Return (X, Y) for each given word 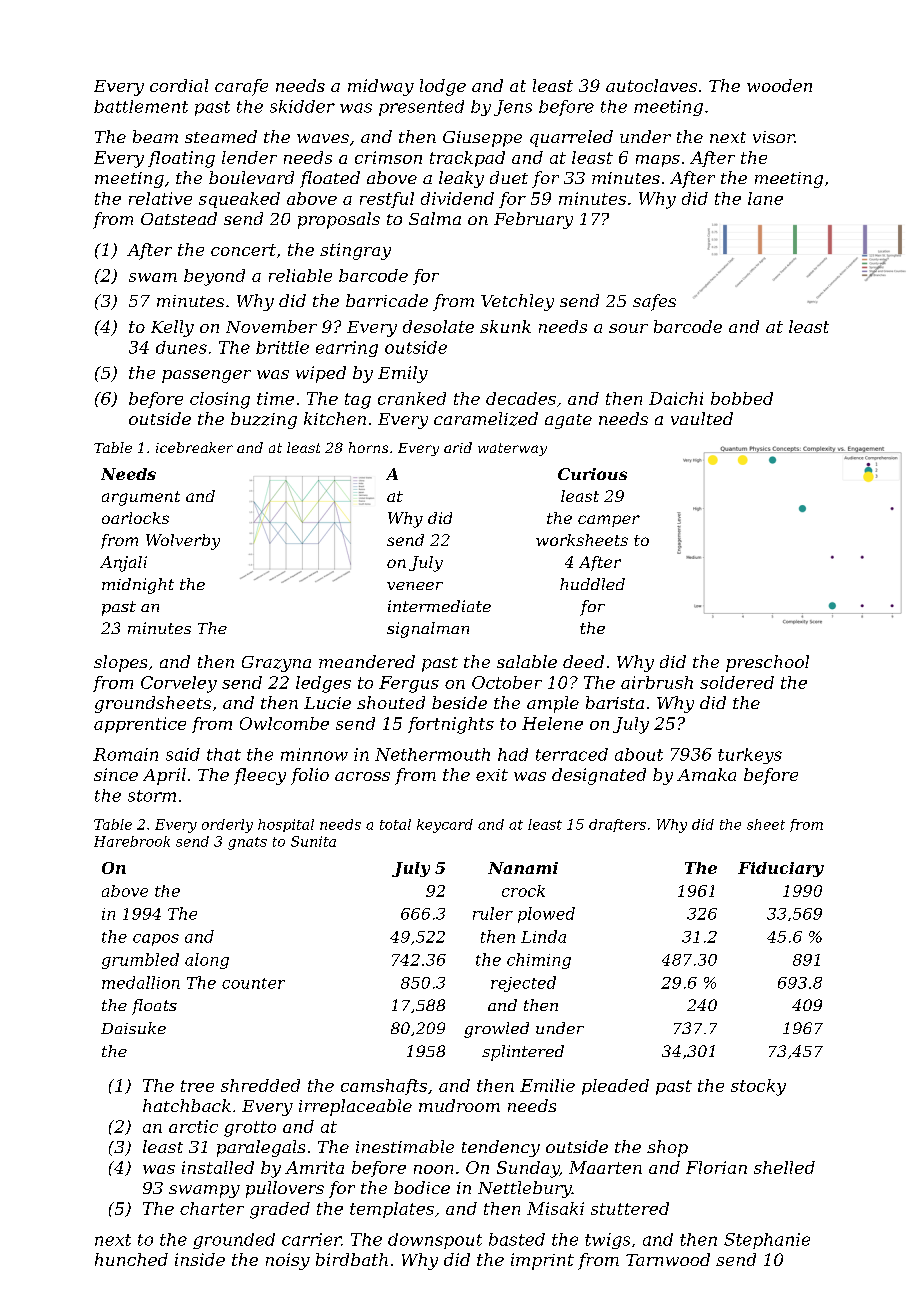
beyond (214, 277)
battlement (141, 106)
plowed (546, 915)
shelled (784, 1167)
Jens (513, 108)
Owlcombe (284, 723)
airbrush (657, 682)
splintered (523, 1053)
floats (154, 1007)
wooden (779, 85)
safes (654, 302)
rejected (523, 984)
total (395, 824)
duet (509, 177)
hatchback (187, 1105)
